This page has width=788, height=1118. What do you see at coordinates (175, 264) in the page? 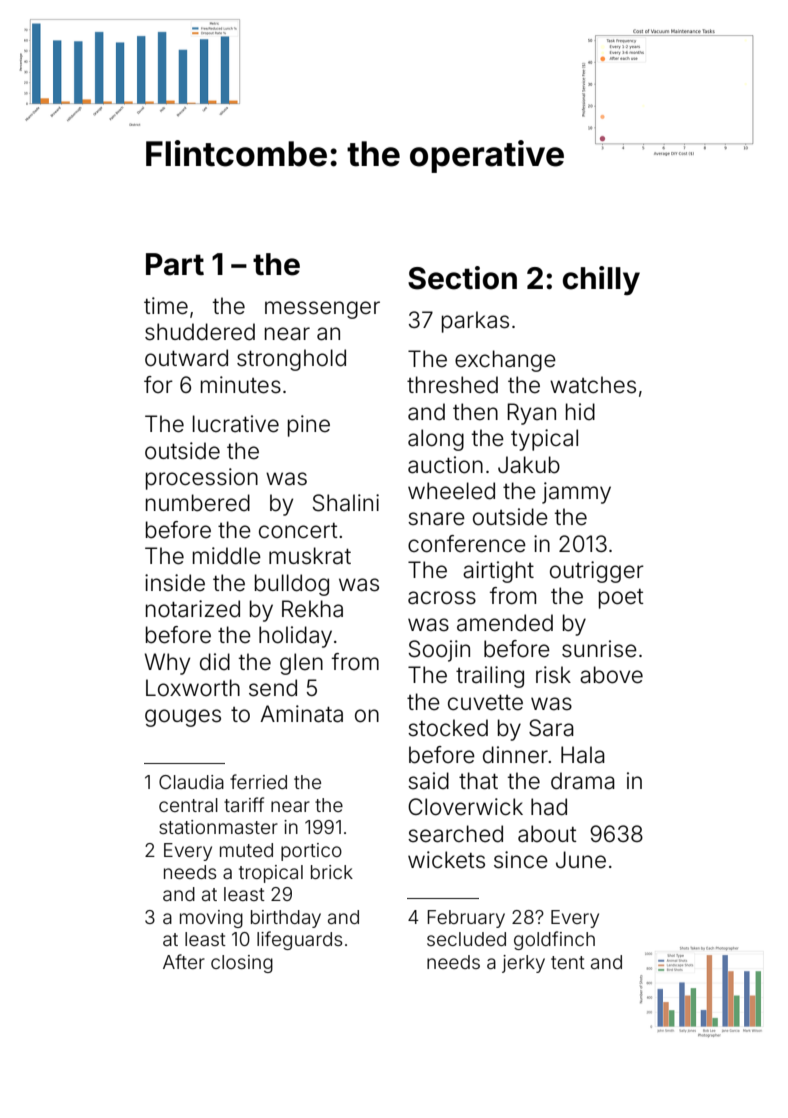
I see `Part` at bounding box center [175, 264].
